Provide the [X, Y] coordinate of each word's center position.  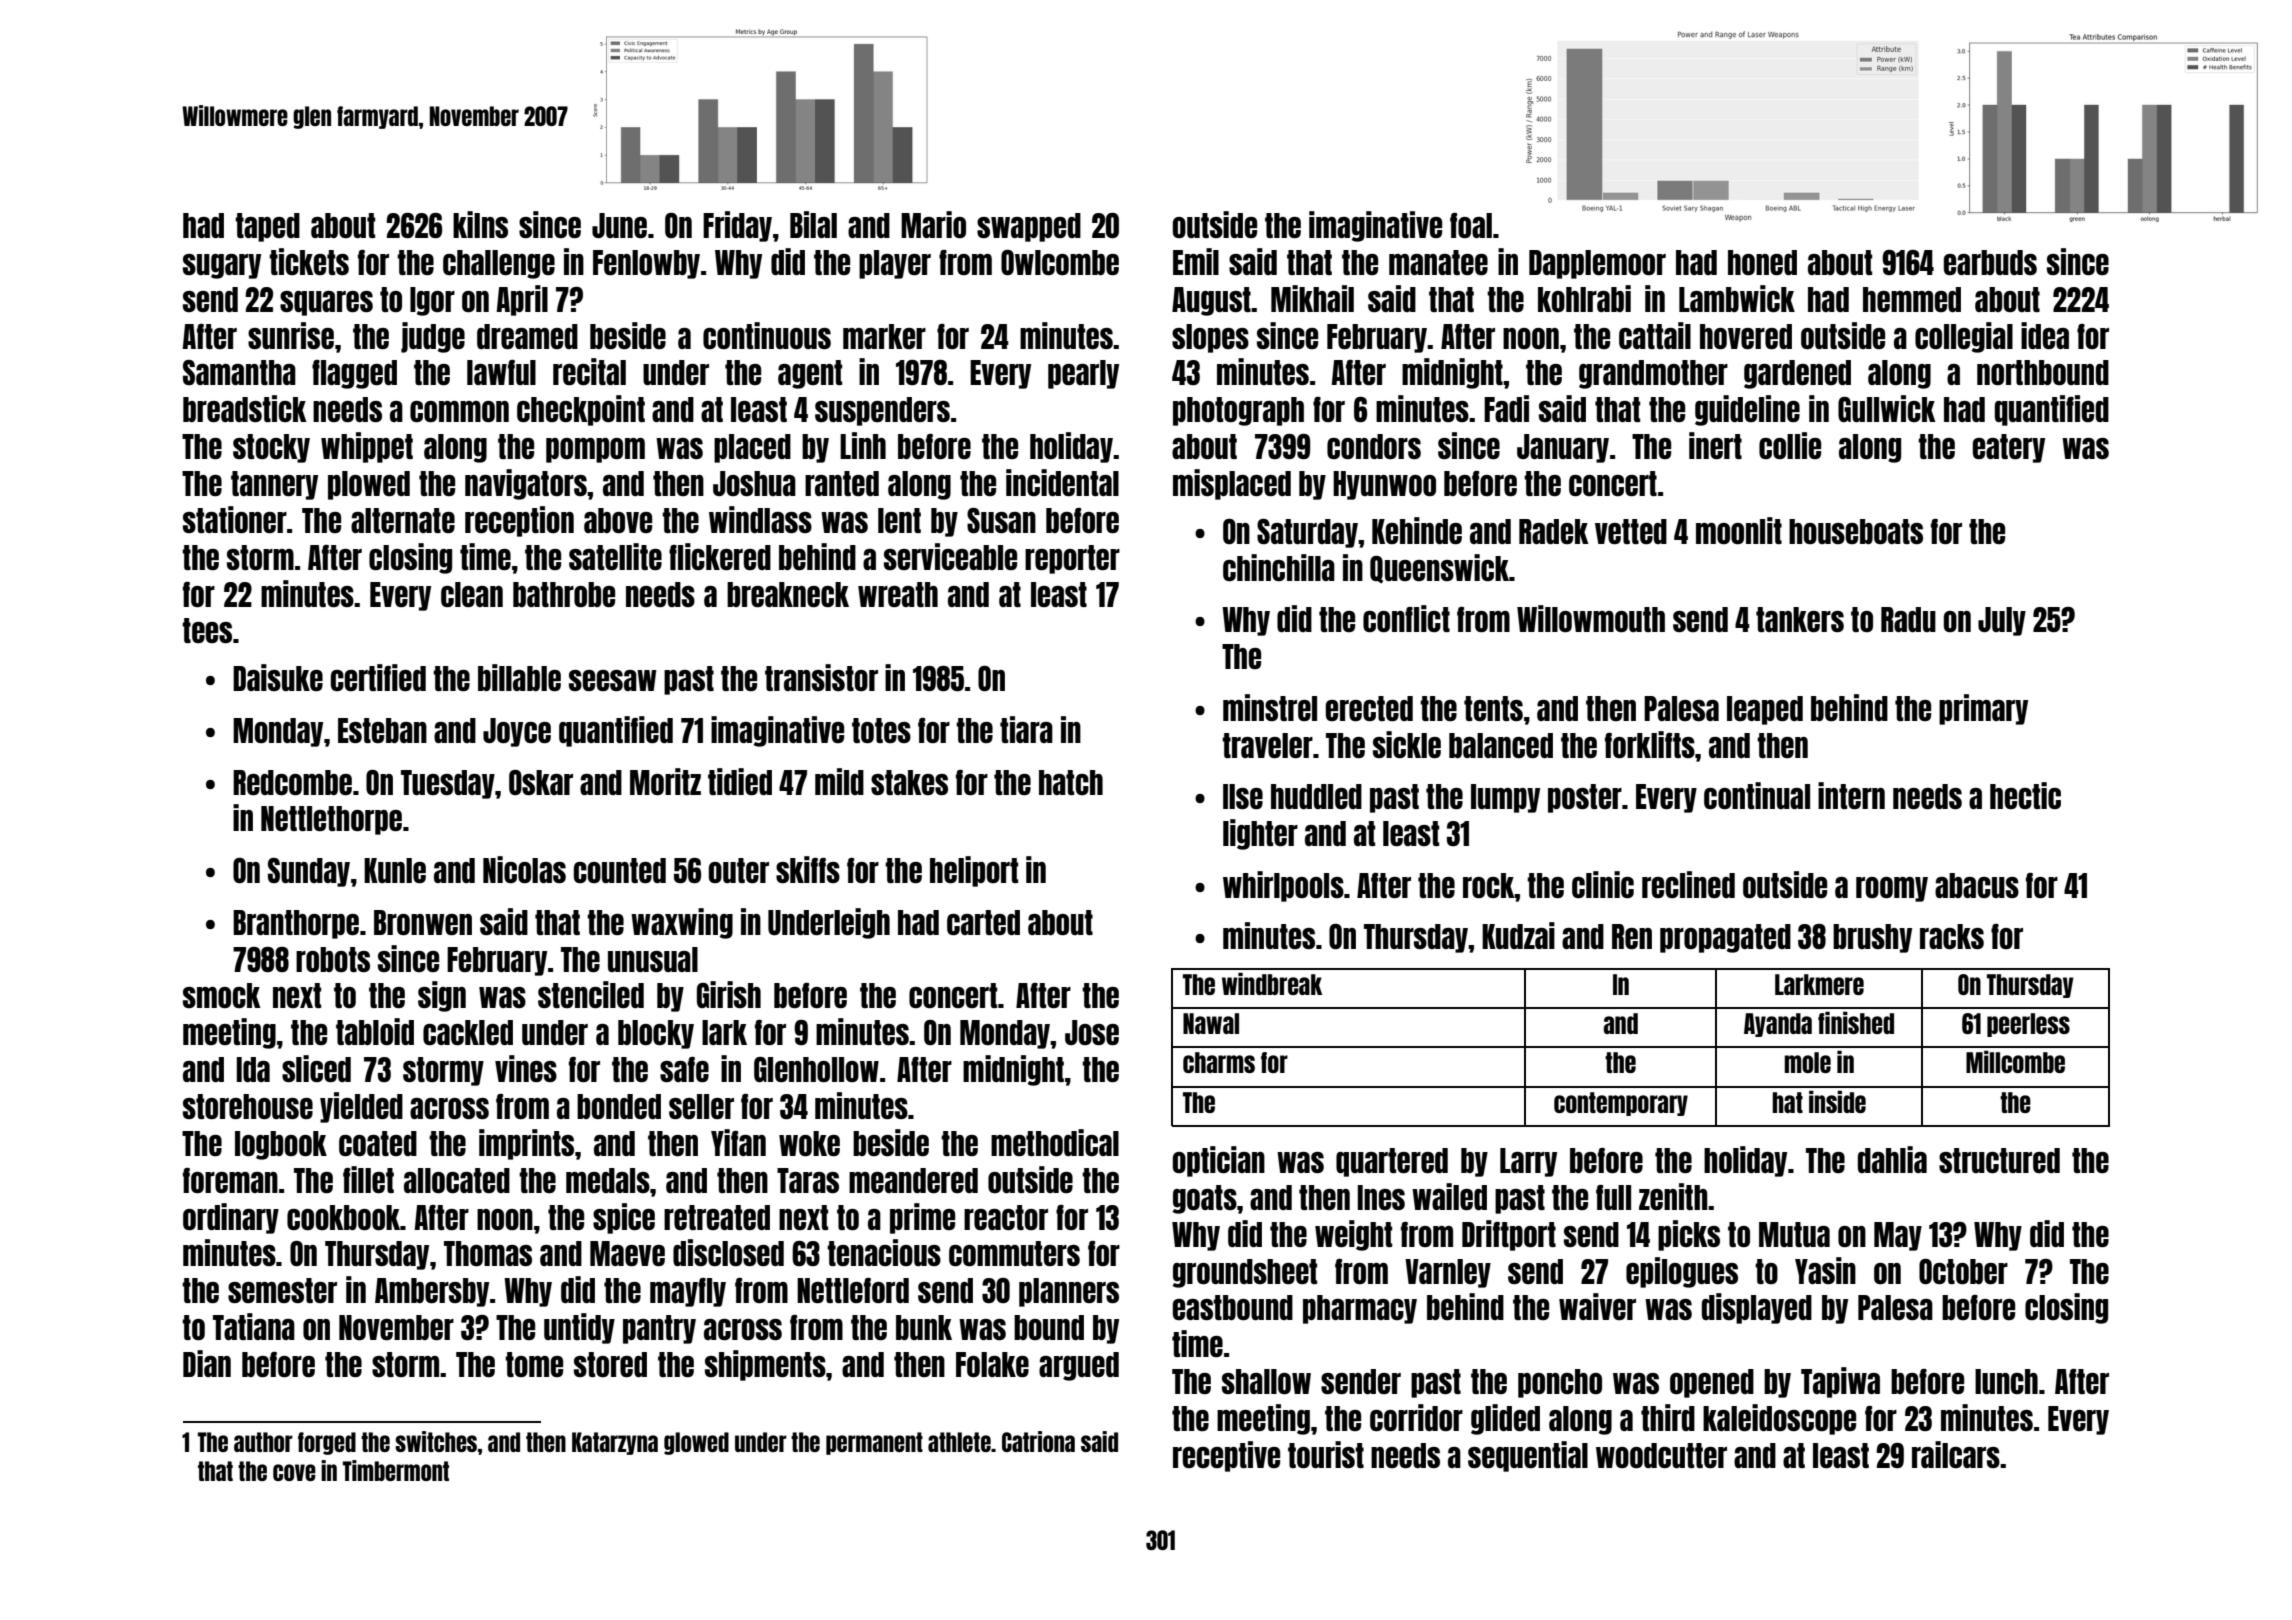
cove [294, 1472]
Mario [933, 224]
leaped [1765, 710]
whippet [367, 447]
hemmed [1912, 299]
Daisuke [278, 677]
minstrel [1270, 707]
